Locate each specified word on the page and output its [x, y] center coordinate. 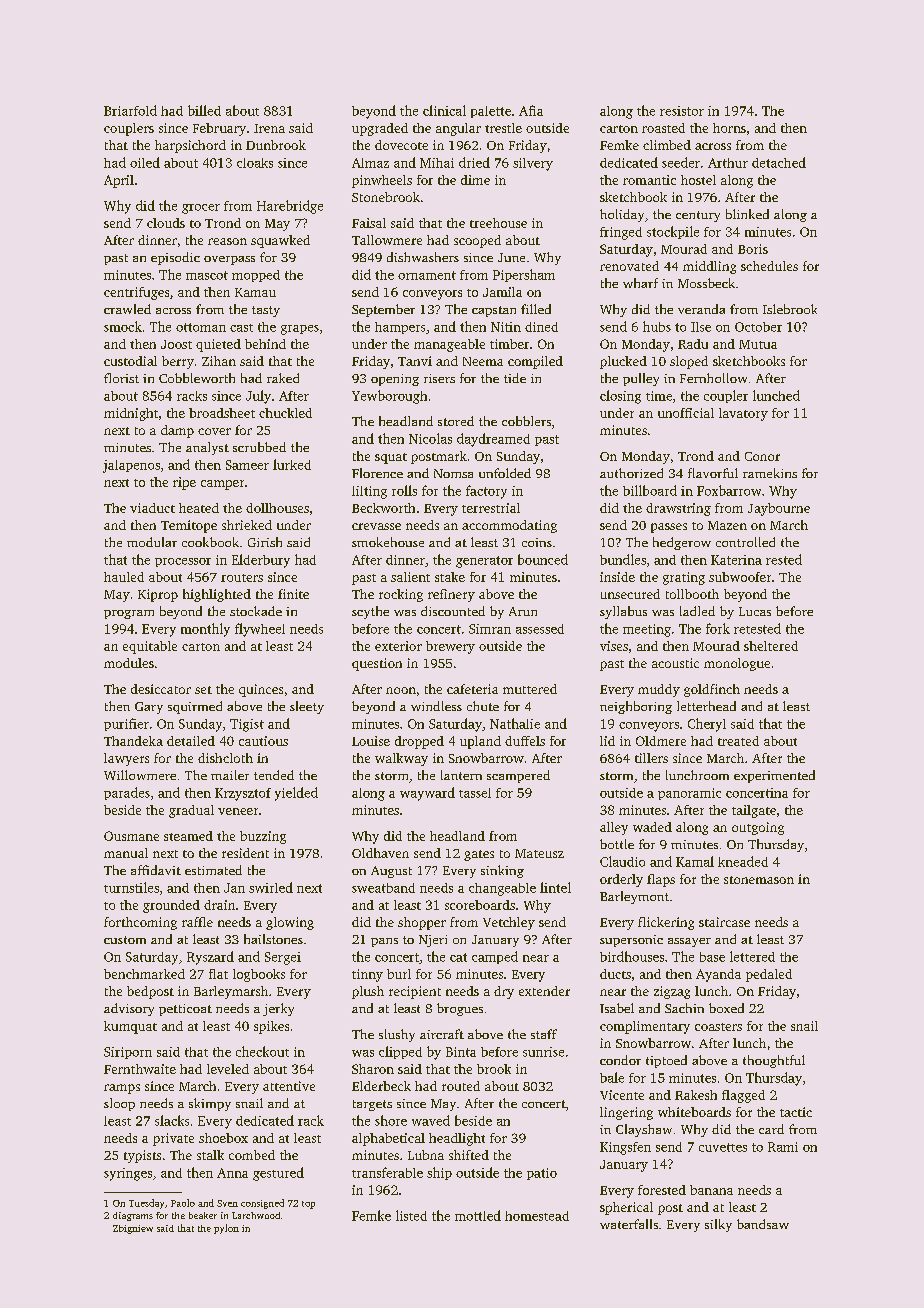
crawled [127, 309]
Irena [269, 128]
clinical [444, 110]
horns [729, 128]
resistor [682, 111]
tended [274, 775]
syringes [128, 1174]
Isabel [617, 1008]
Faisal [369, 223]
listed [411, 1215]
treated [738, 741]
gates [479, 855]
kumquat [130, 1027]
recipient [415, 992]
